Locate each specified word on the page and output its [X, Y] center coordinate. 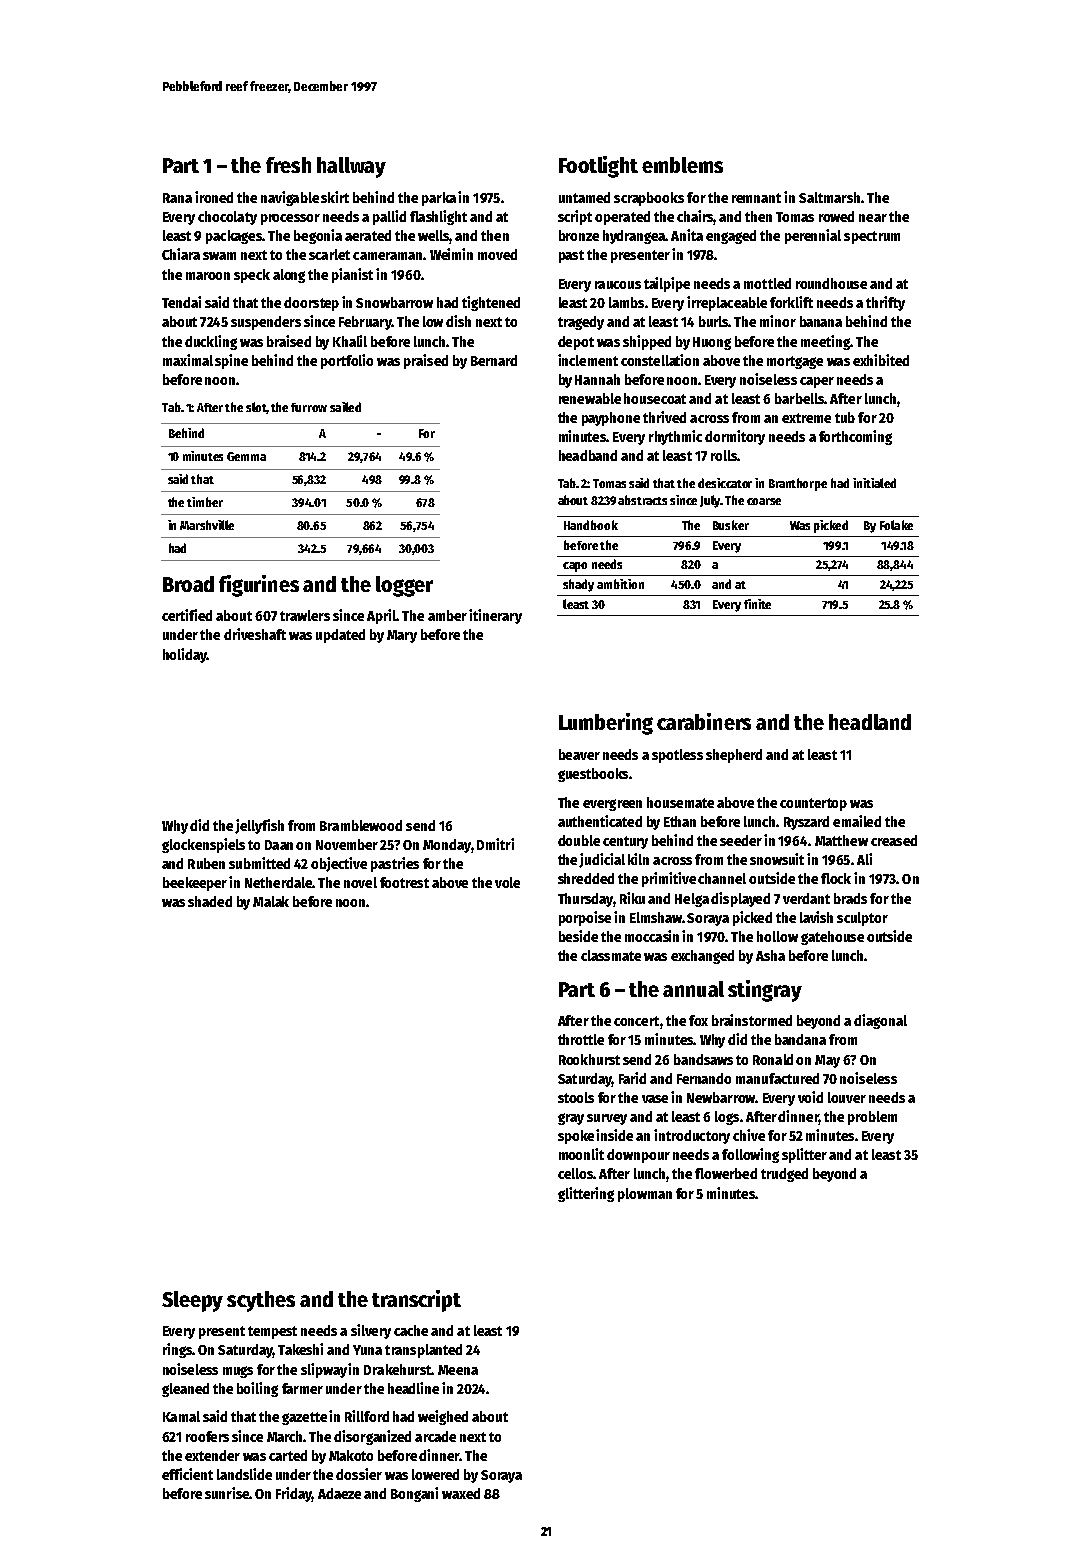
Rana [177, 198]
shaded [210, 901]
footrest [404, 882]
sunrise [227, 1493]
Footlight [598, 167]
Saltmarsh [829, 197]
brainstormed [752, 1020]
